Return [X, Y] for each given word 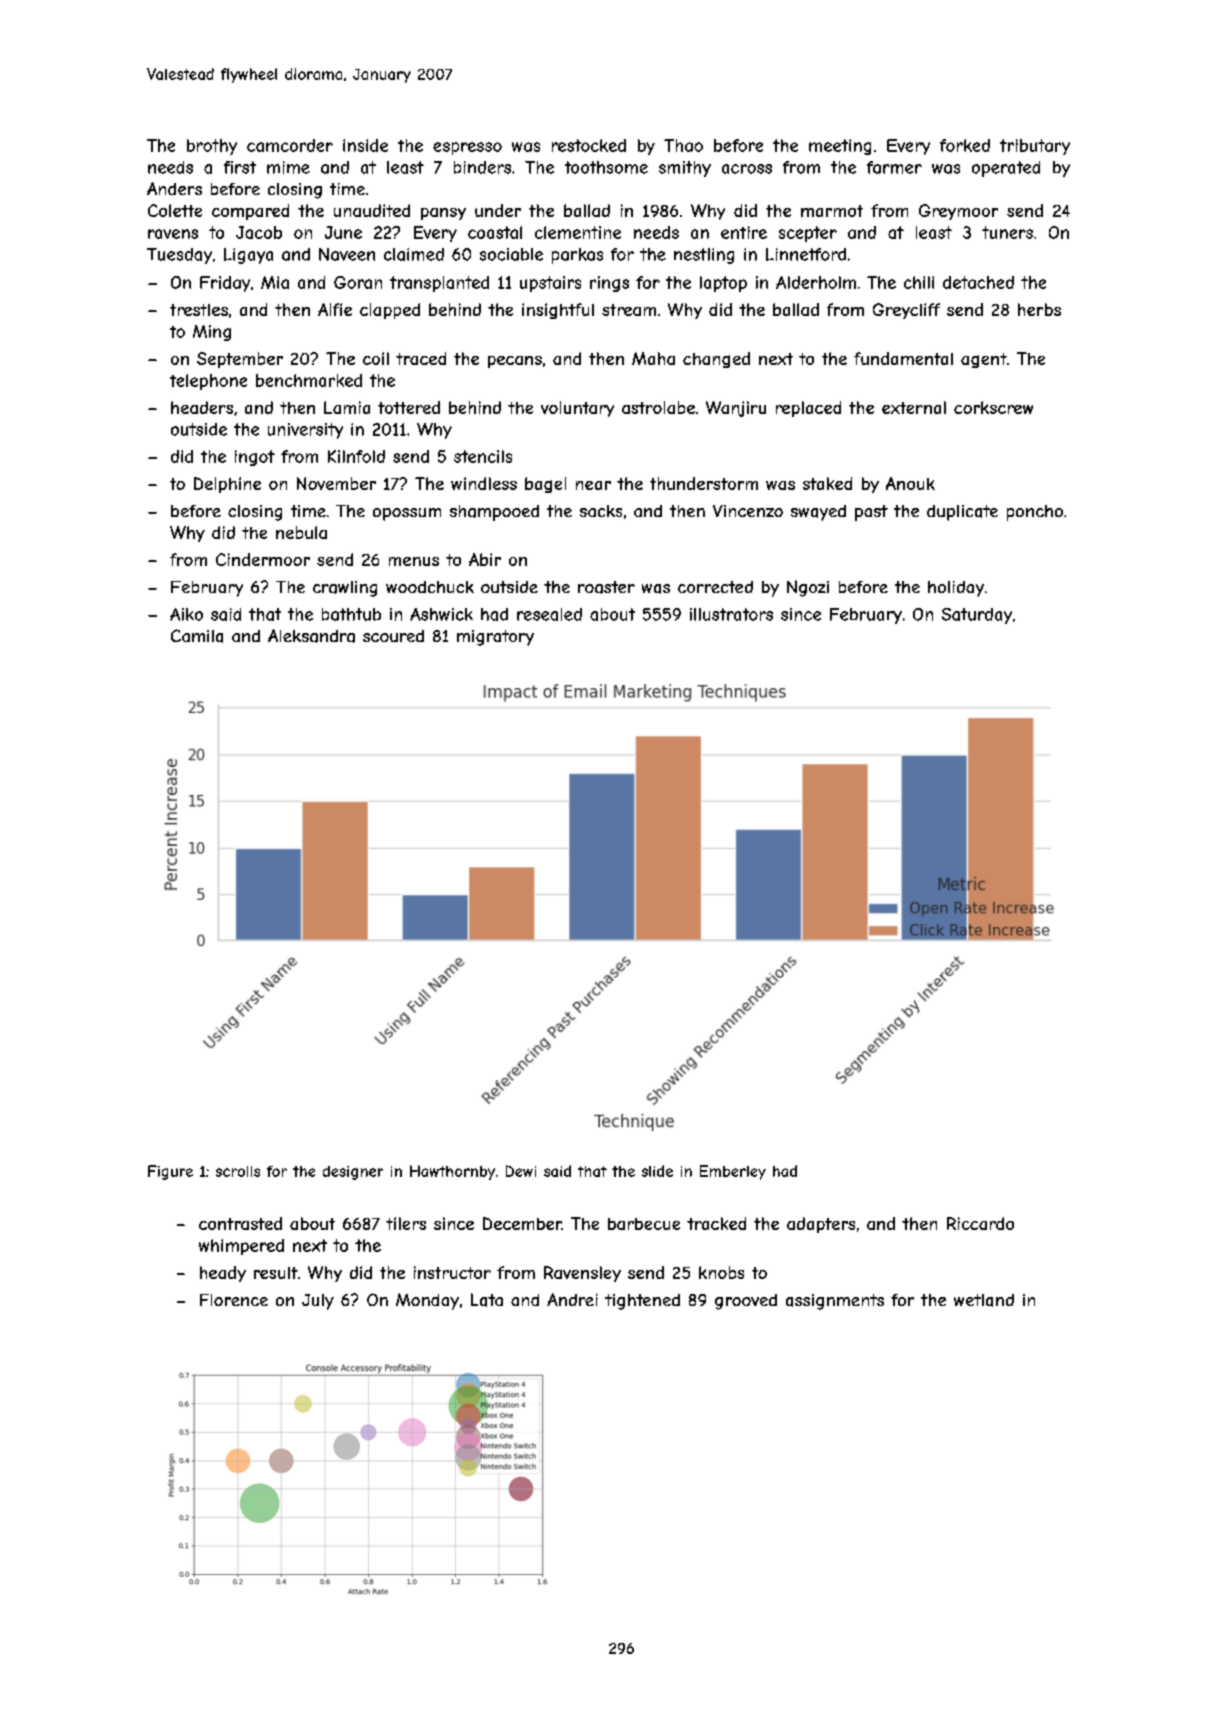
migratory [495, 638]
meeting [840, 147]
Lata [487, 1300]
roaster [606, 587]
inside [365, 145]
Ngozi [808, 588]
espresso [467, 148]
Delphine [227, 485]
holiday [956, 589]
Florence [234, 1300]
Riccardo [980, 1223]
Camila [197, 636]
